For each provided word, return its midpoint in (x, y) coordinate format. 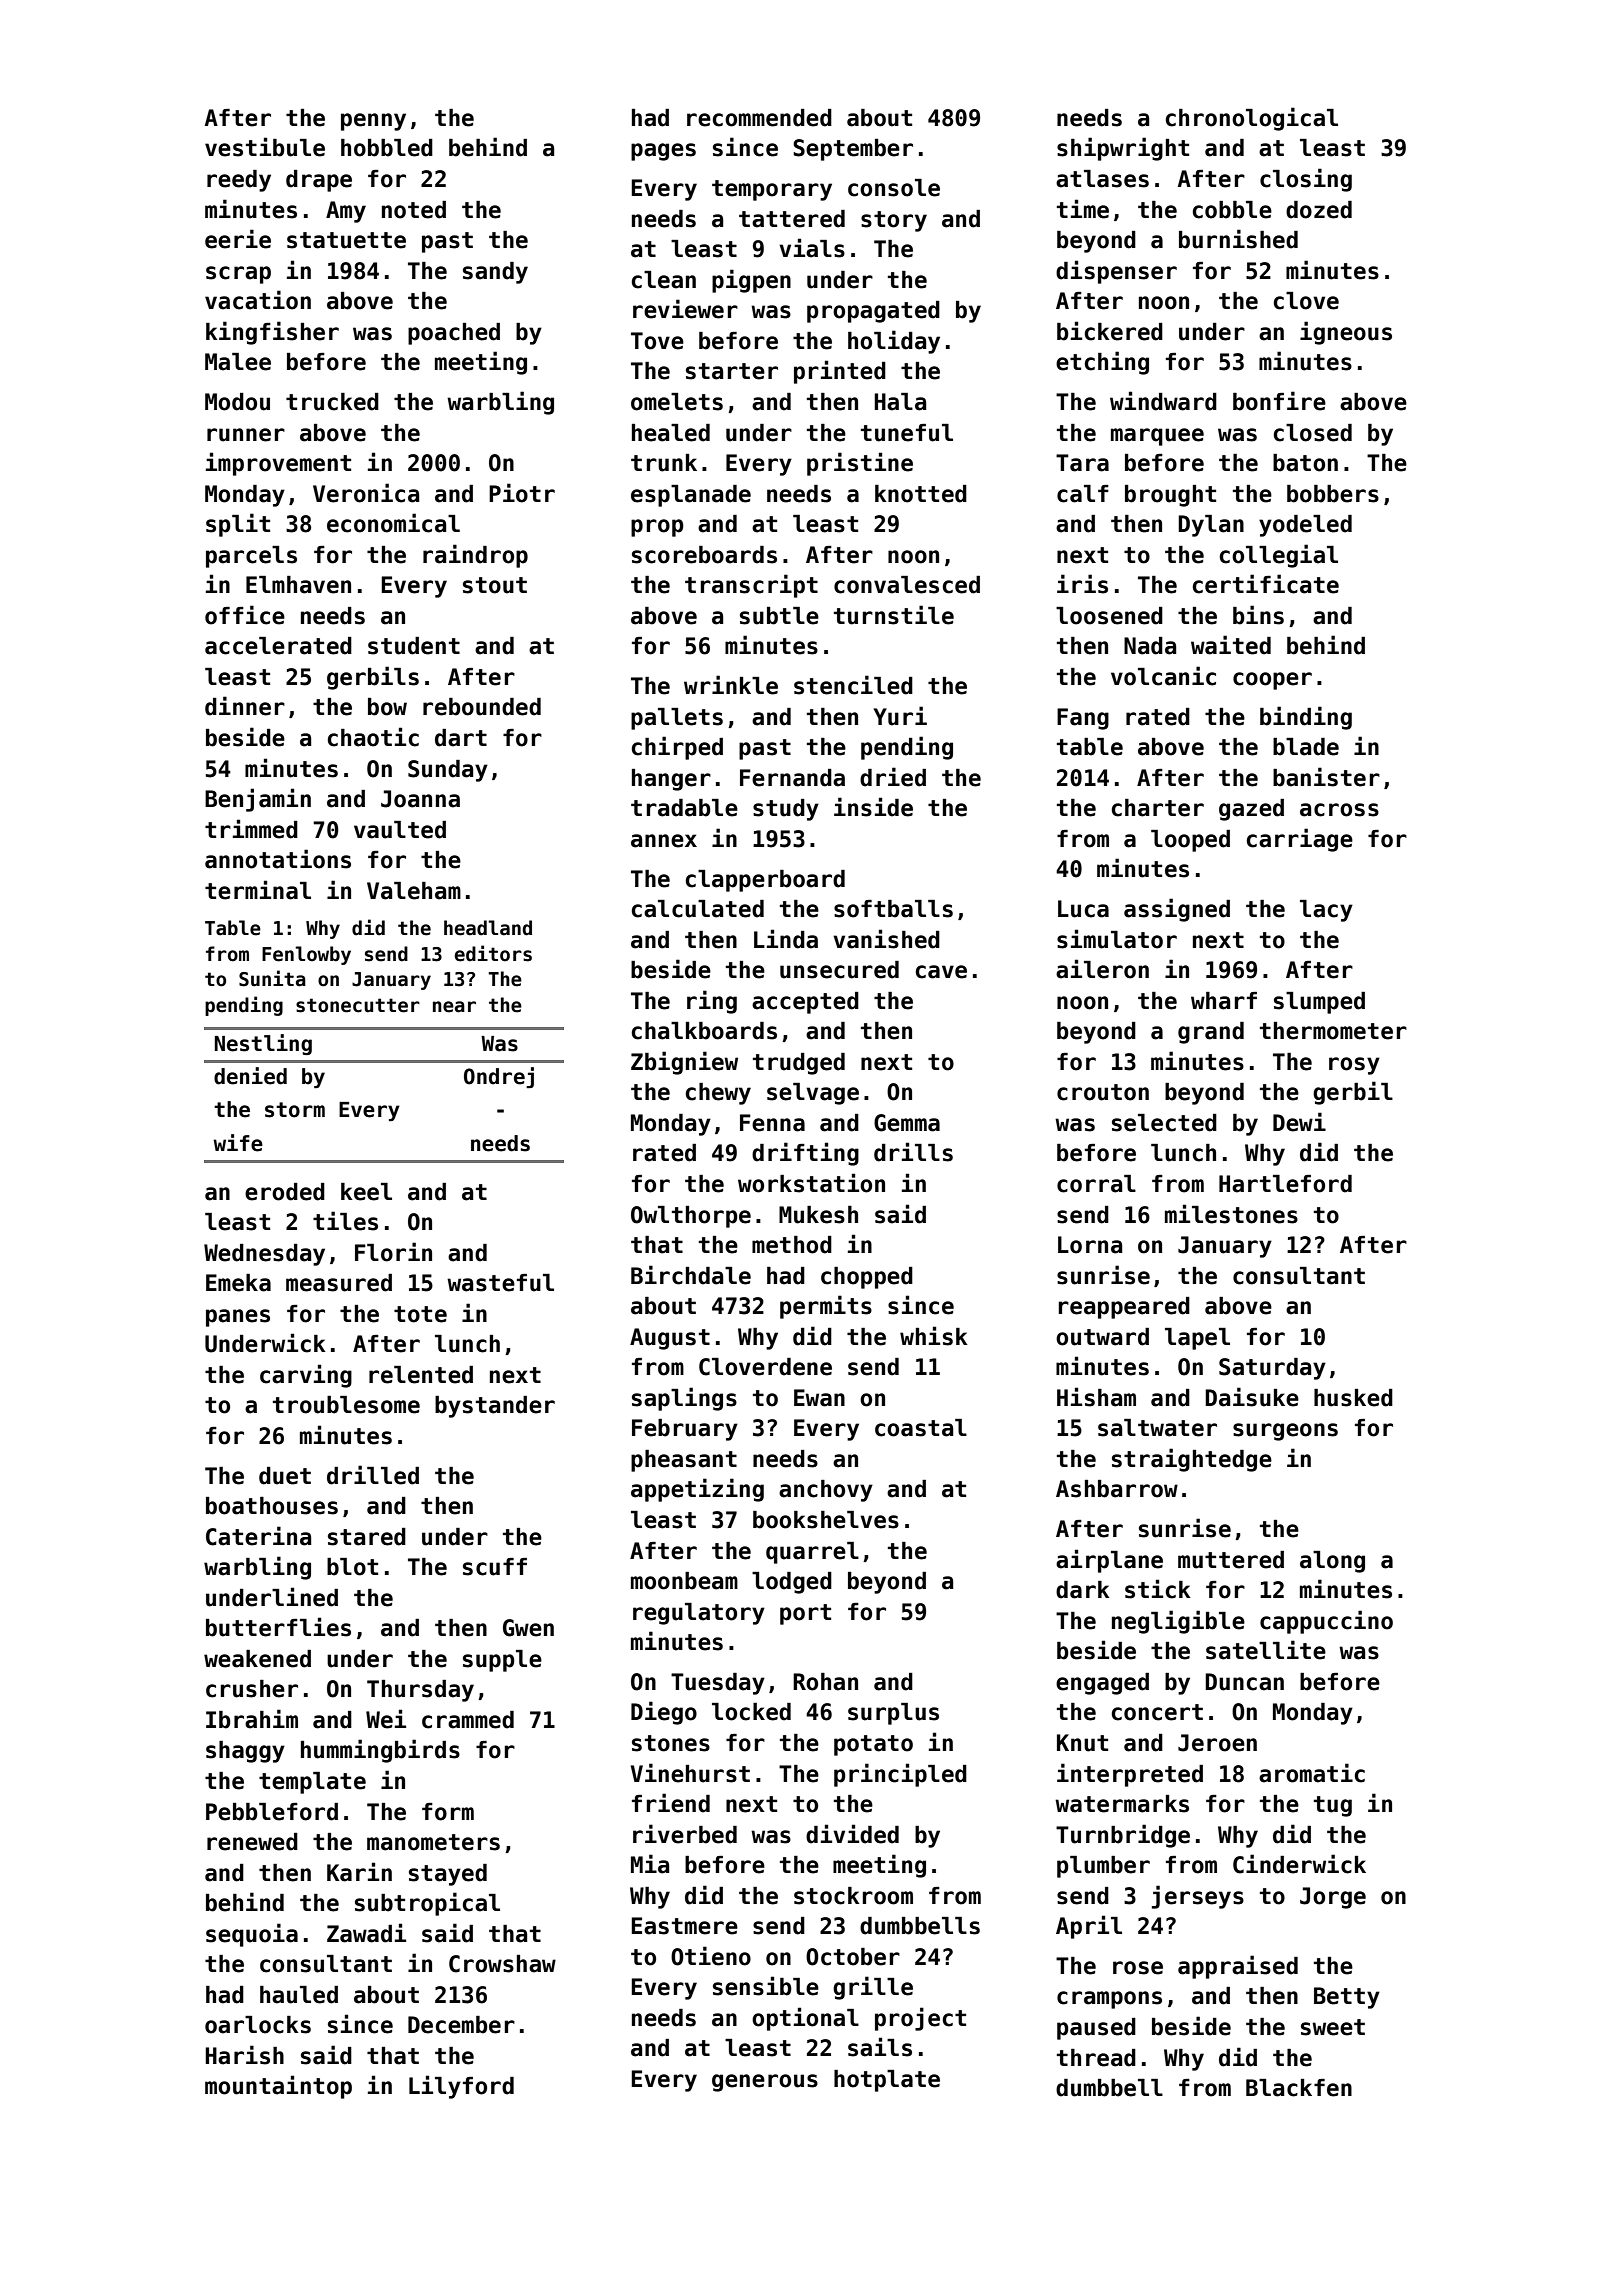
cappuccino (1326, 1622)
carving (306, 1376)
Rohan (825, 1682)
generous (765, 2083)
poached (454, 334)
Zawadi (366, 1933)
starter (732, 371)
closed (1313, 433)
